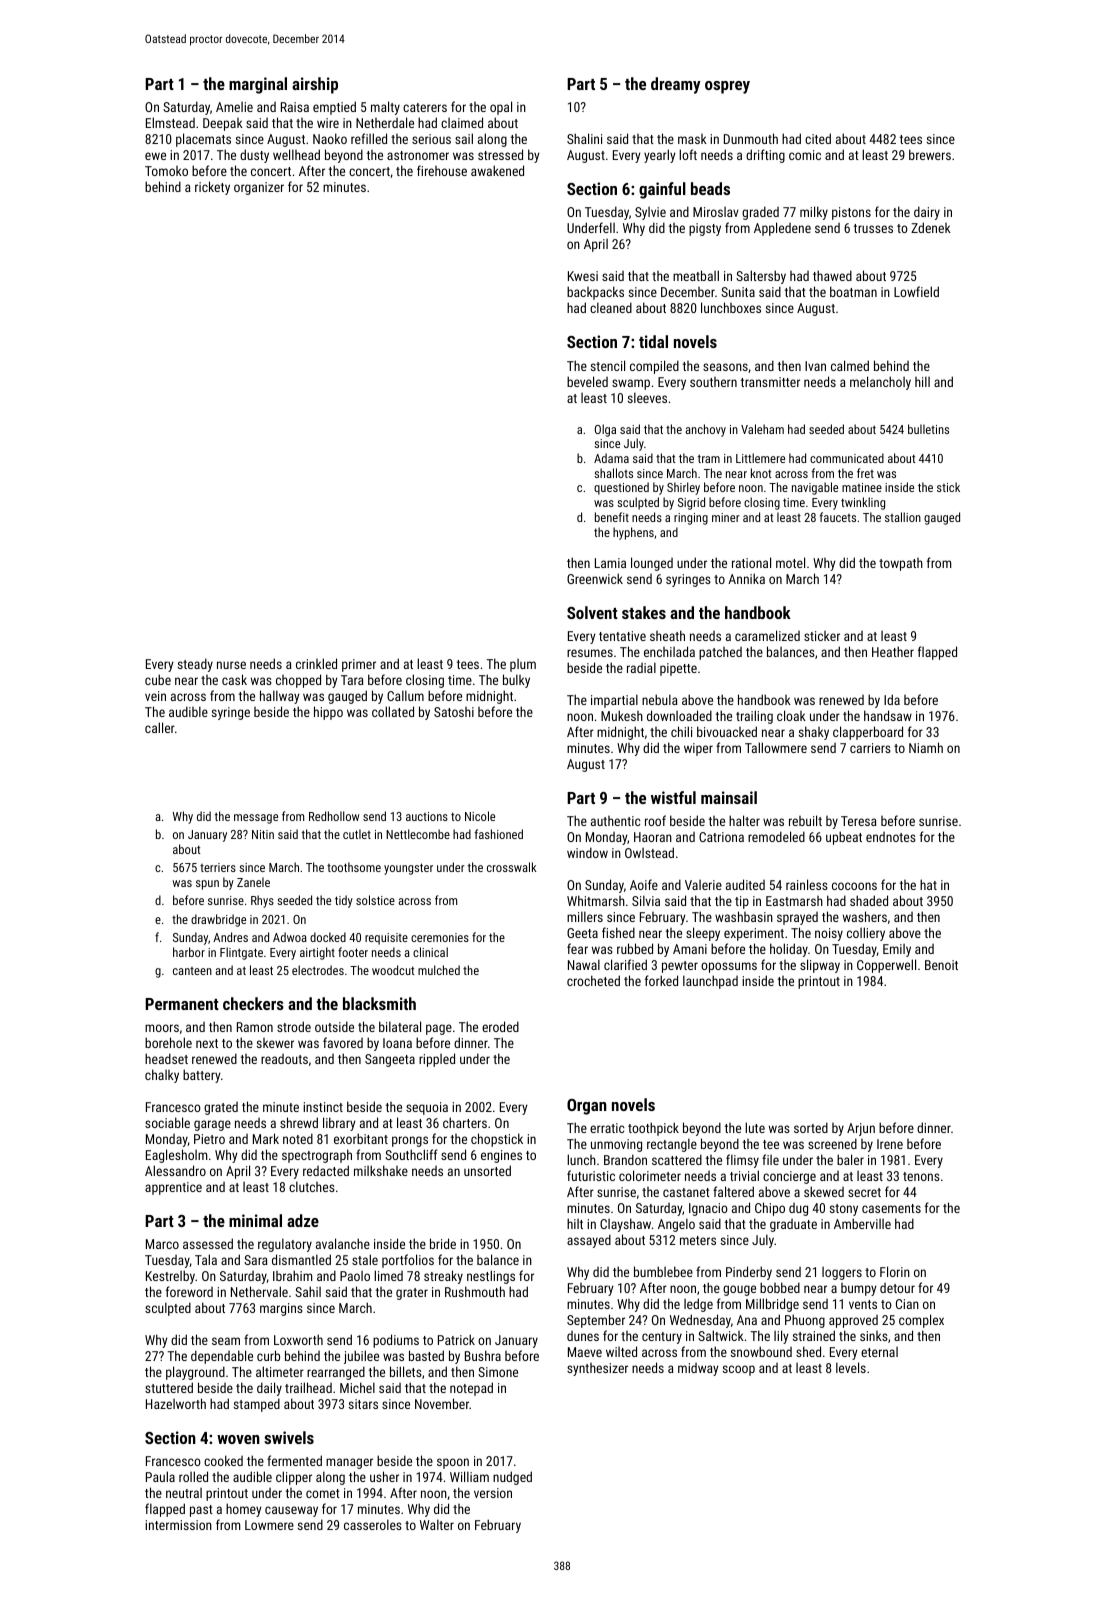 The width and height of the screenshot is (1107, 1603). What do you see at coordinates (815, 366) in the screenshot?
I see `Ivan` at bounding box center [815, 366].
